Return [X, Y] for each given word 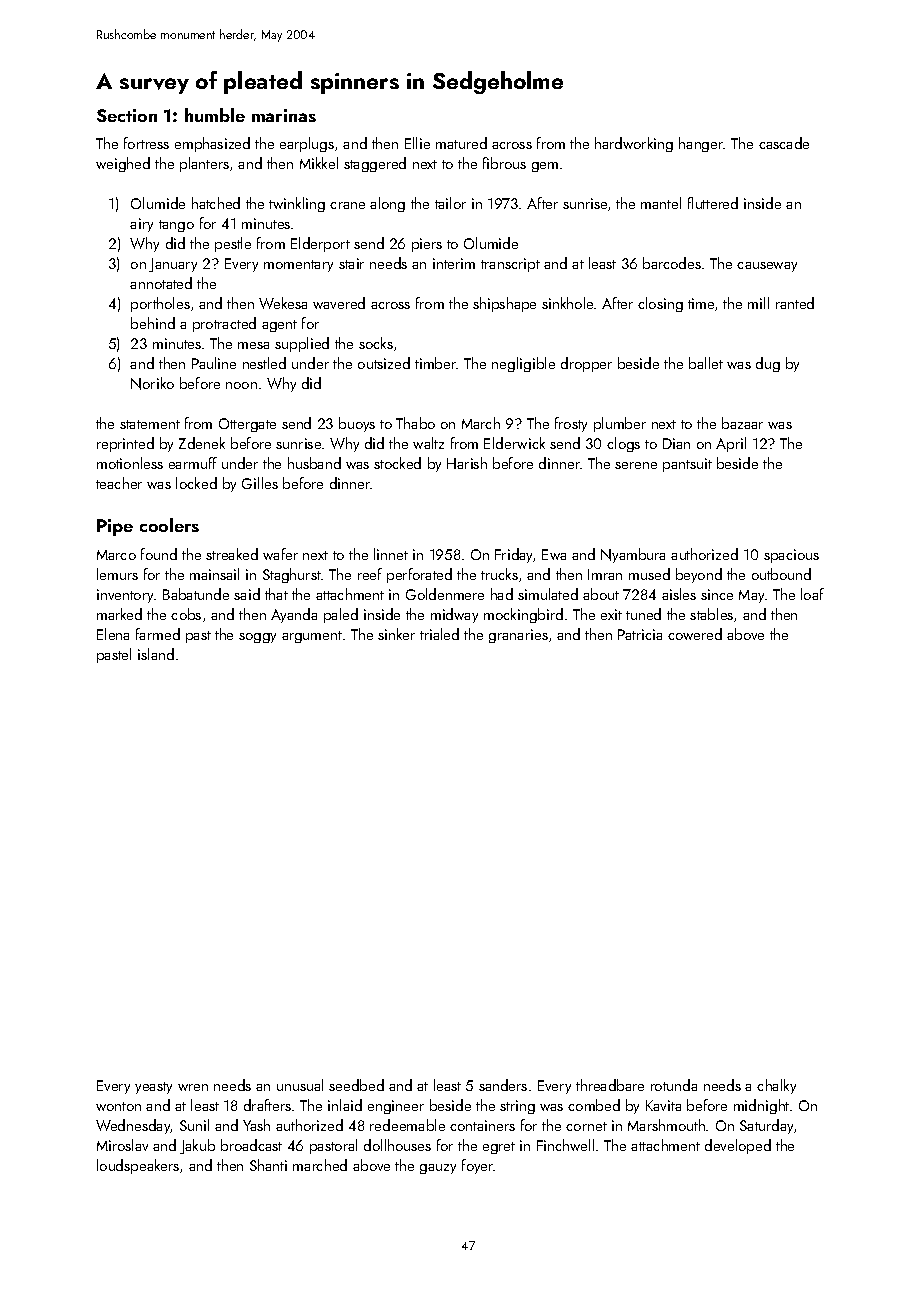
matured [461, 143]
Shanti [268, 1165]
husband [314, 463]
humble [215, 115]
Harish [467, 463]
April [731, 444]
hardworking [634, 144]
